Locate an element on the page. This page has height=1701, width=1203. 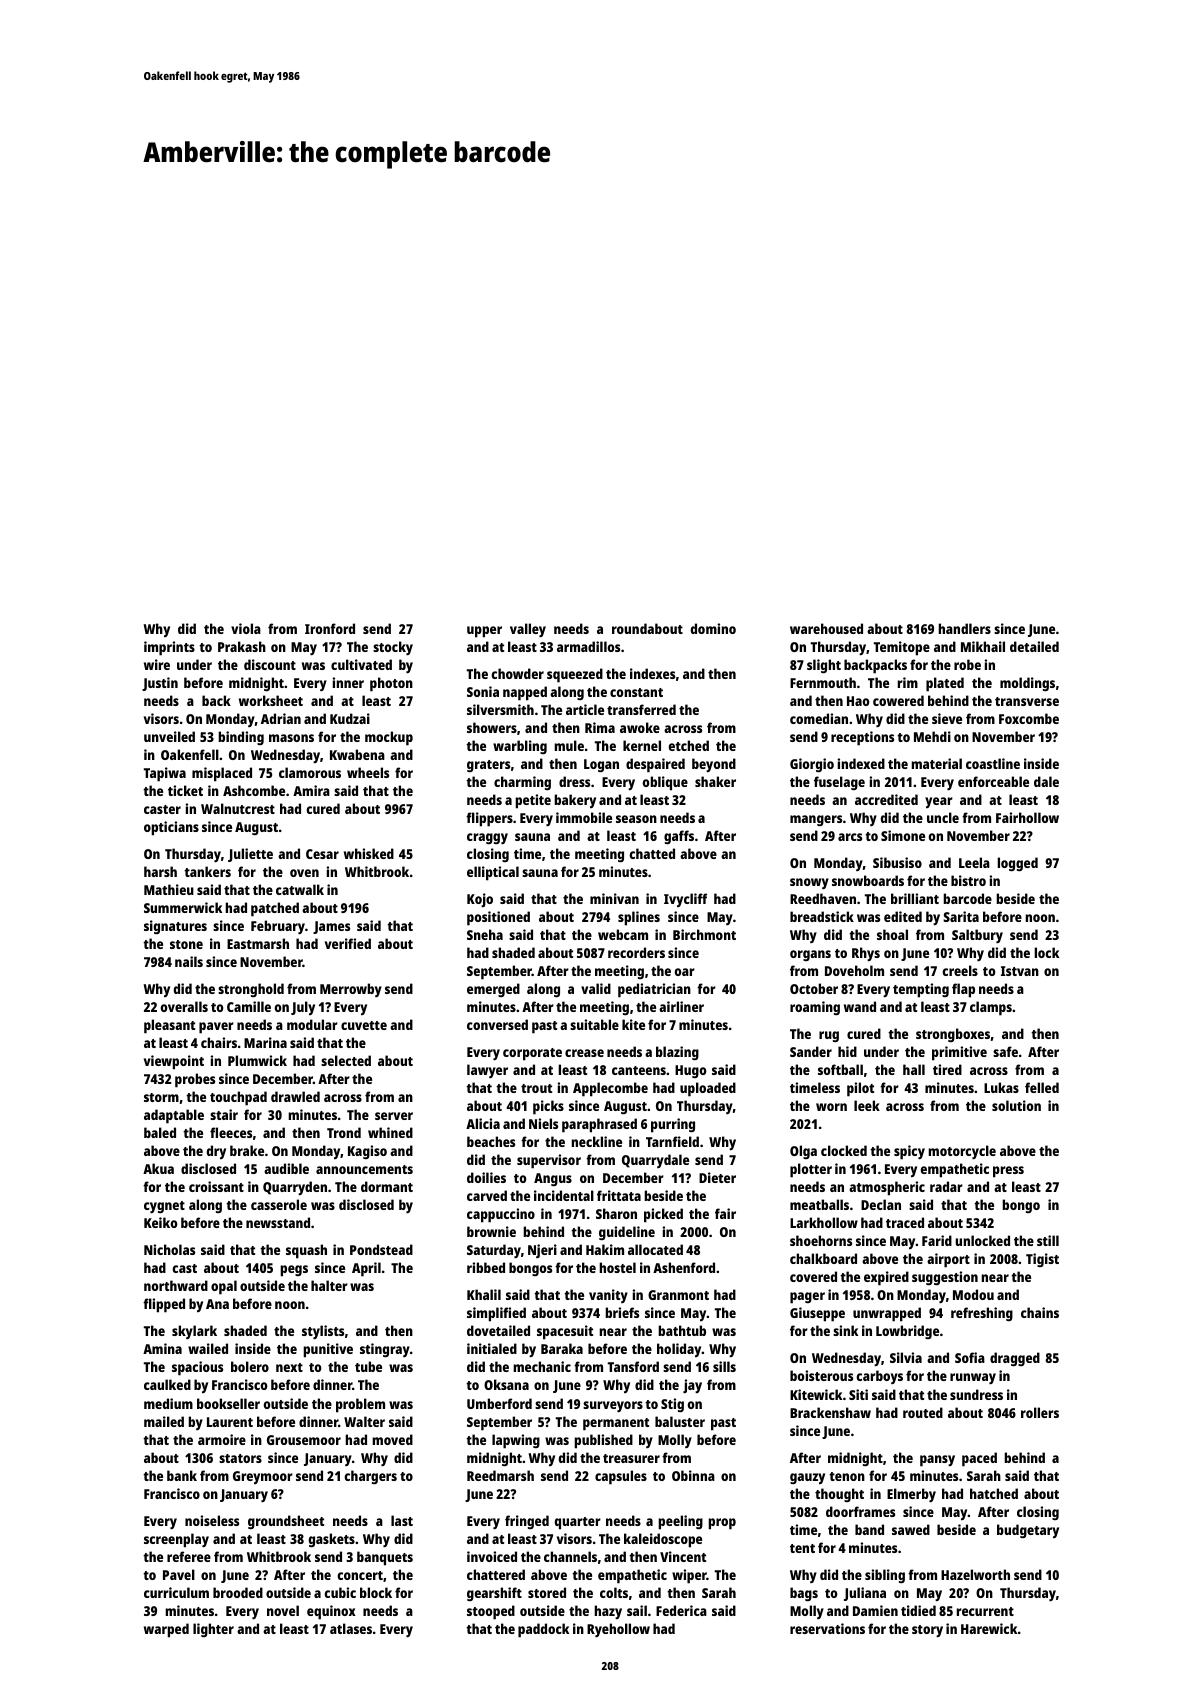
dragged is located at coordinates (1015, 1359).
